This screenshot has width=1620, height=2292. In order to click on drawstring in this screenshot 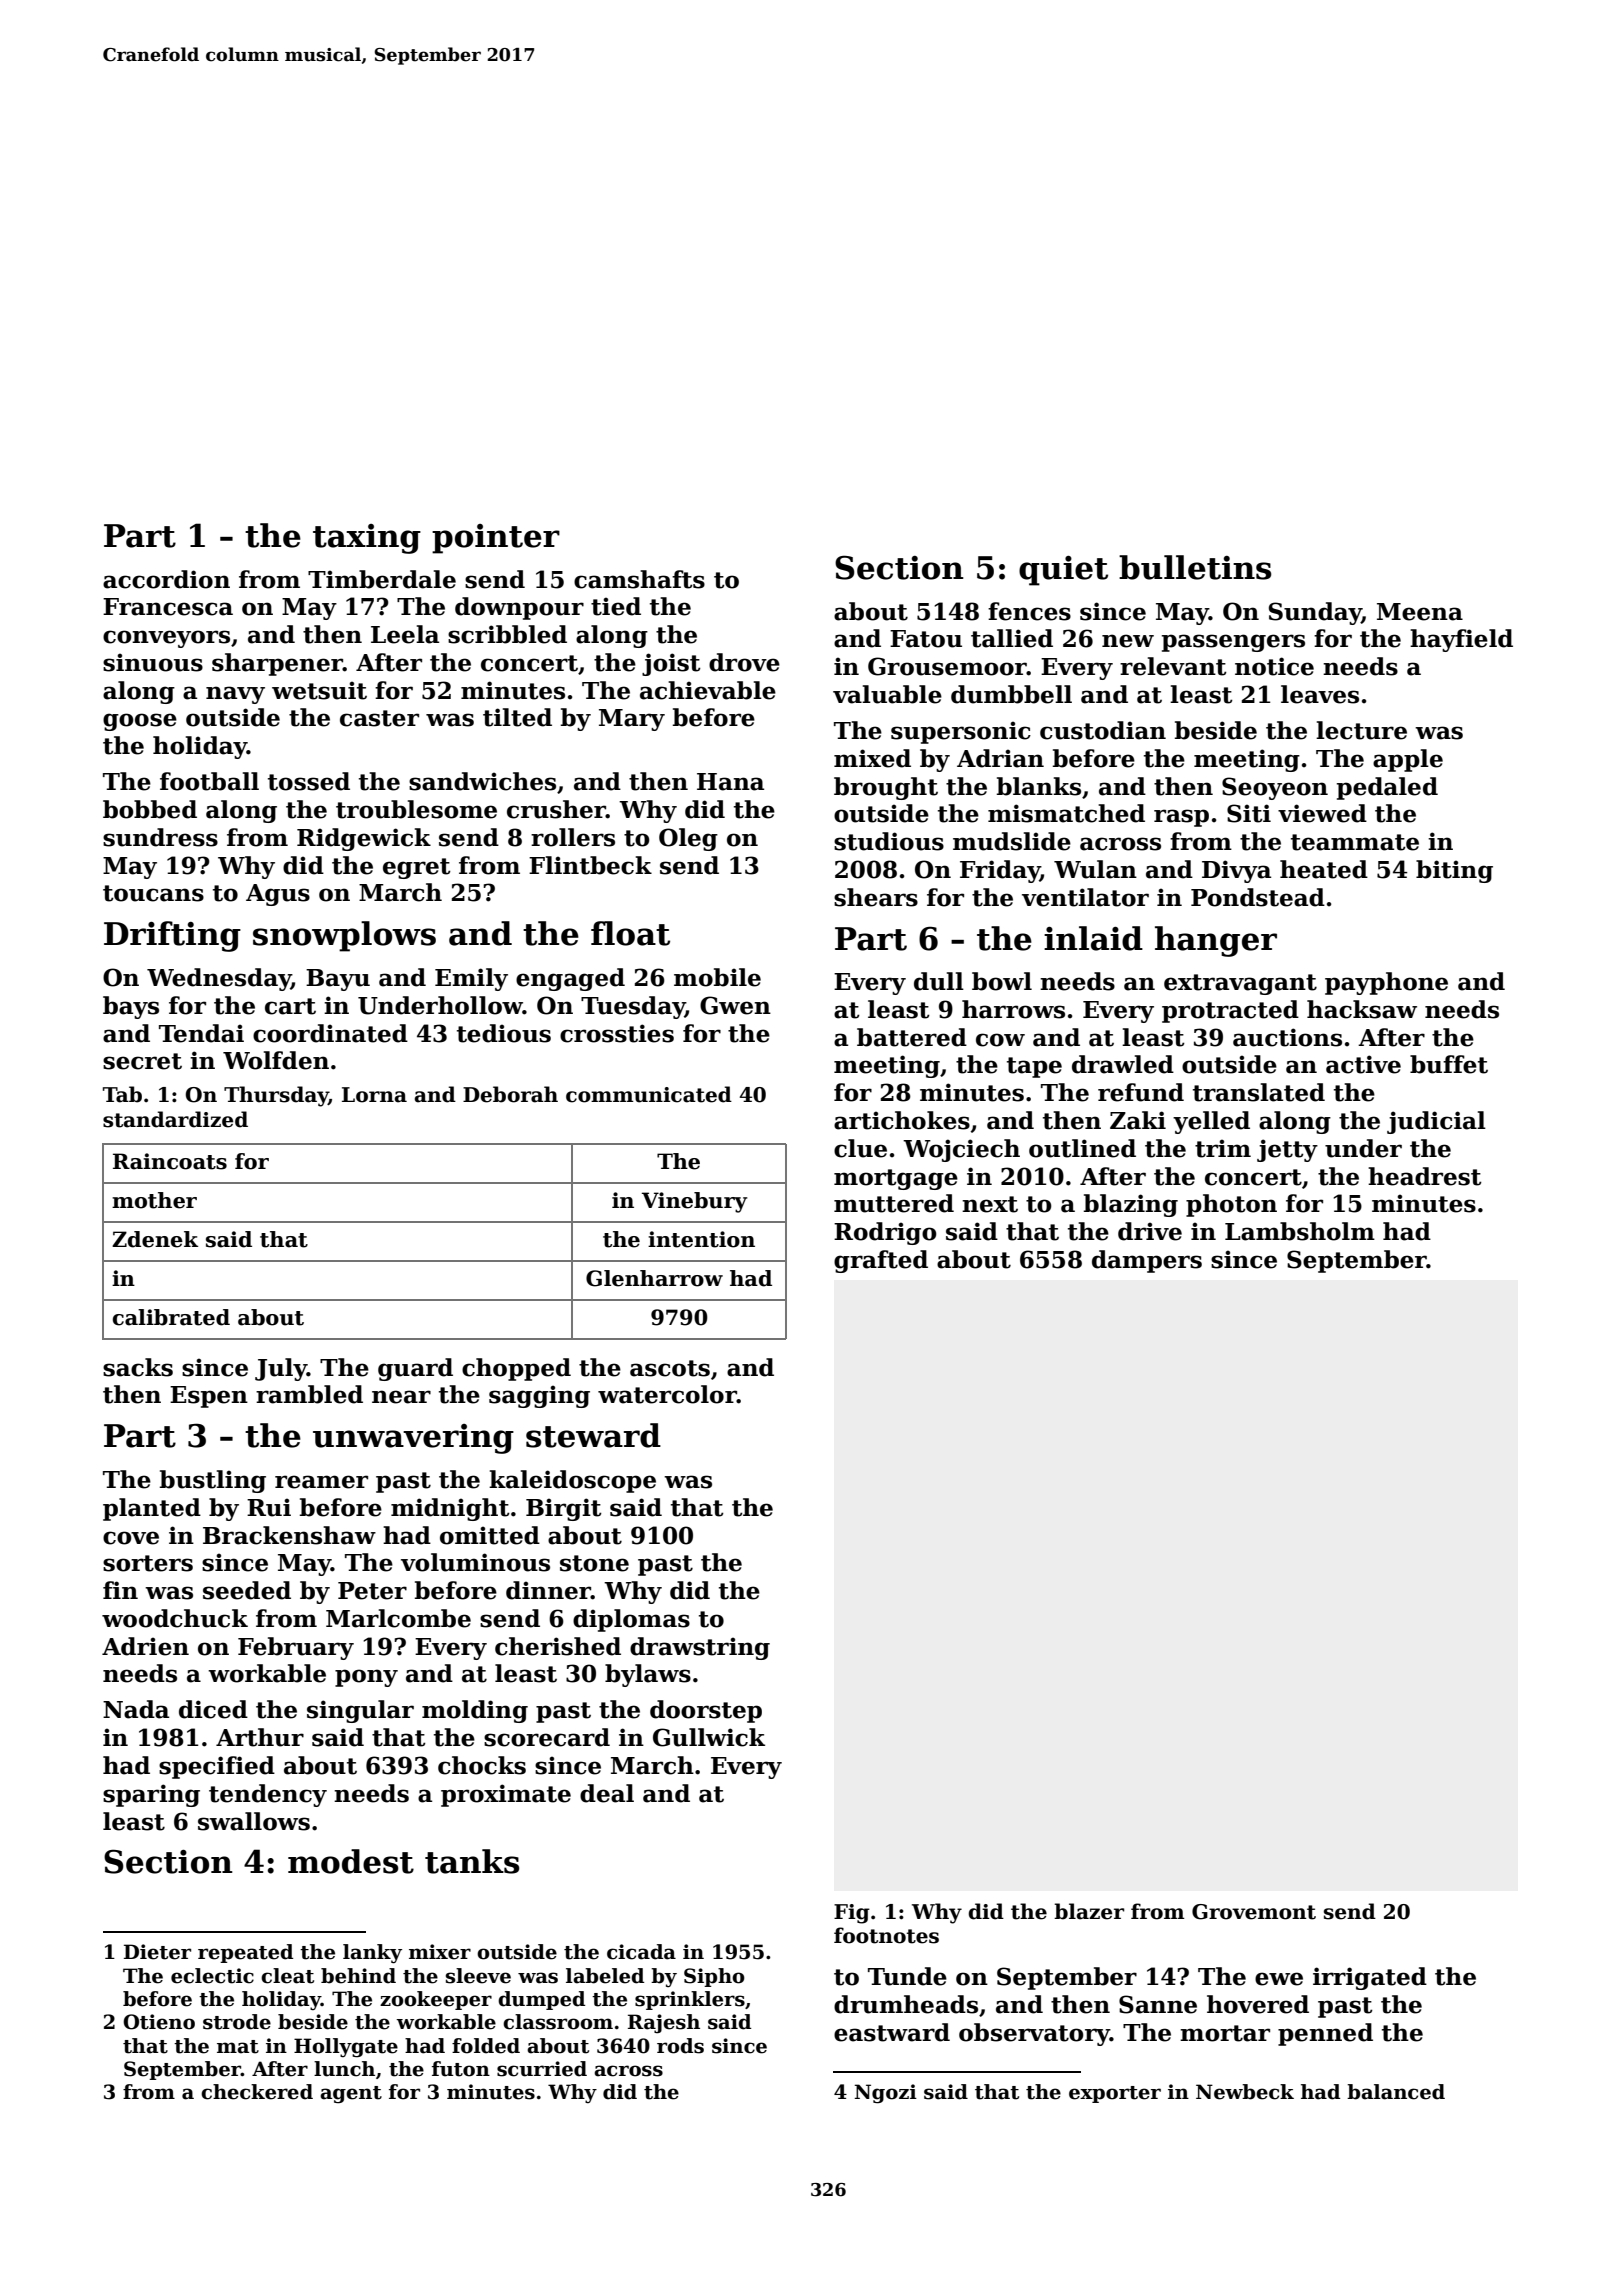, I will do `click(700, 1648)`.
